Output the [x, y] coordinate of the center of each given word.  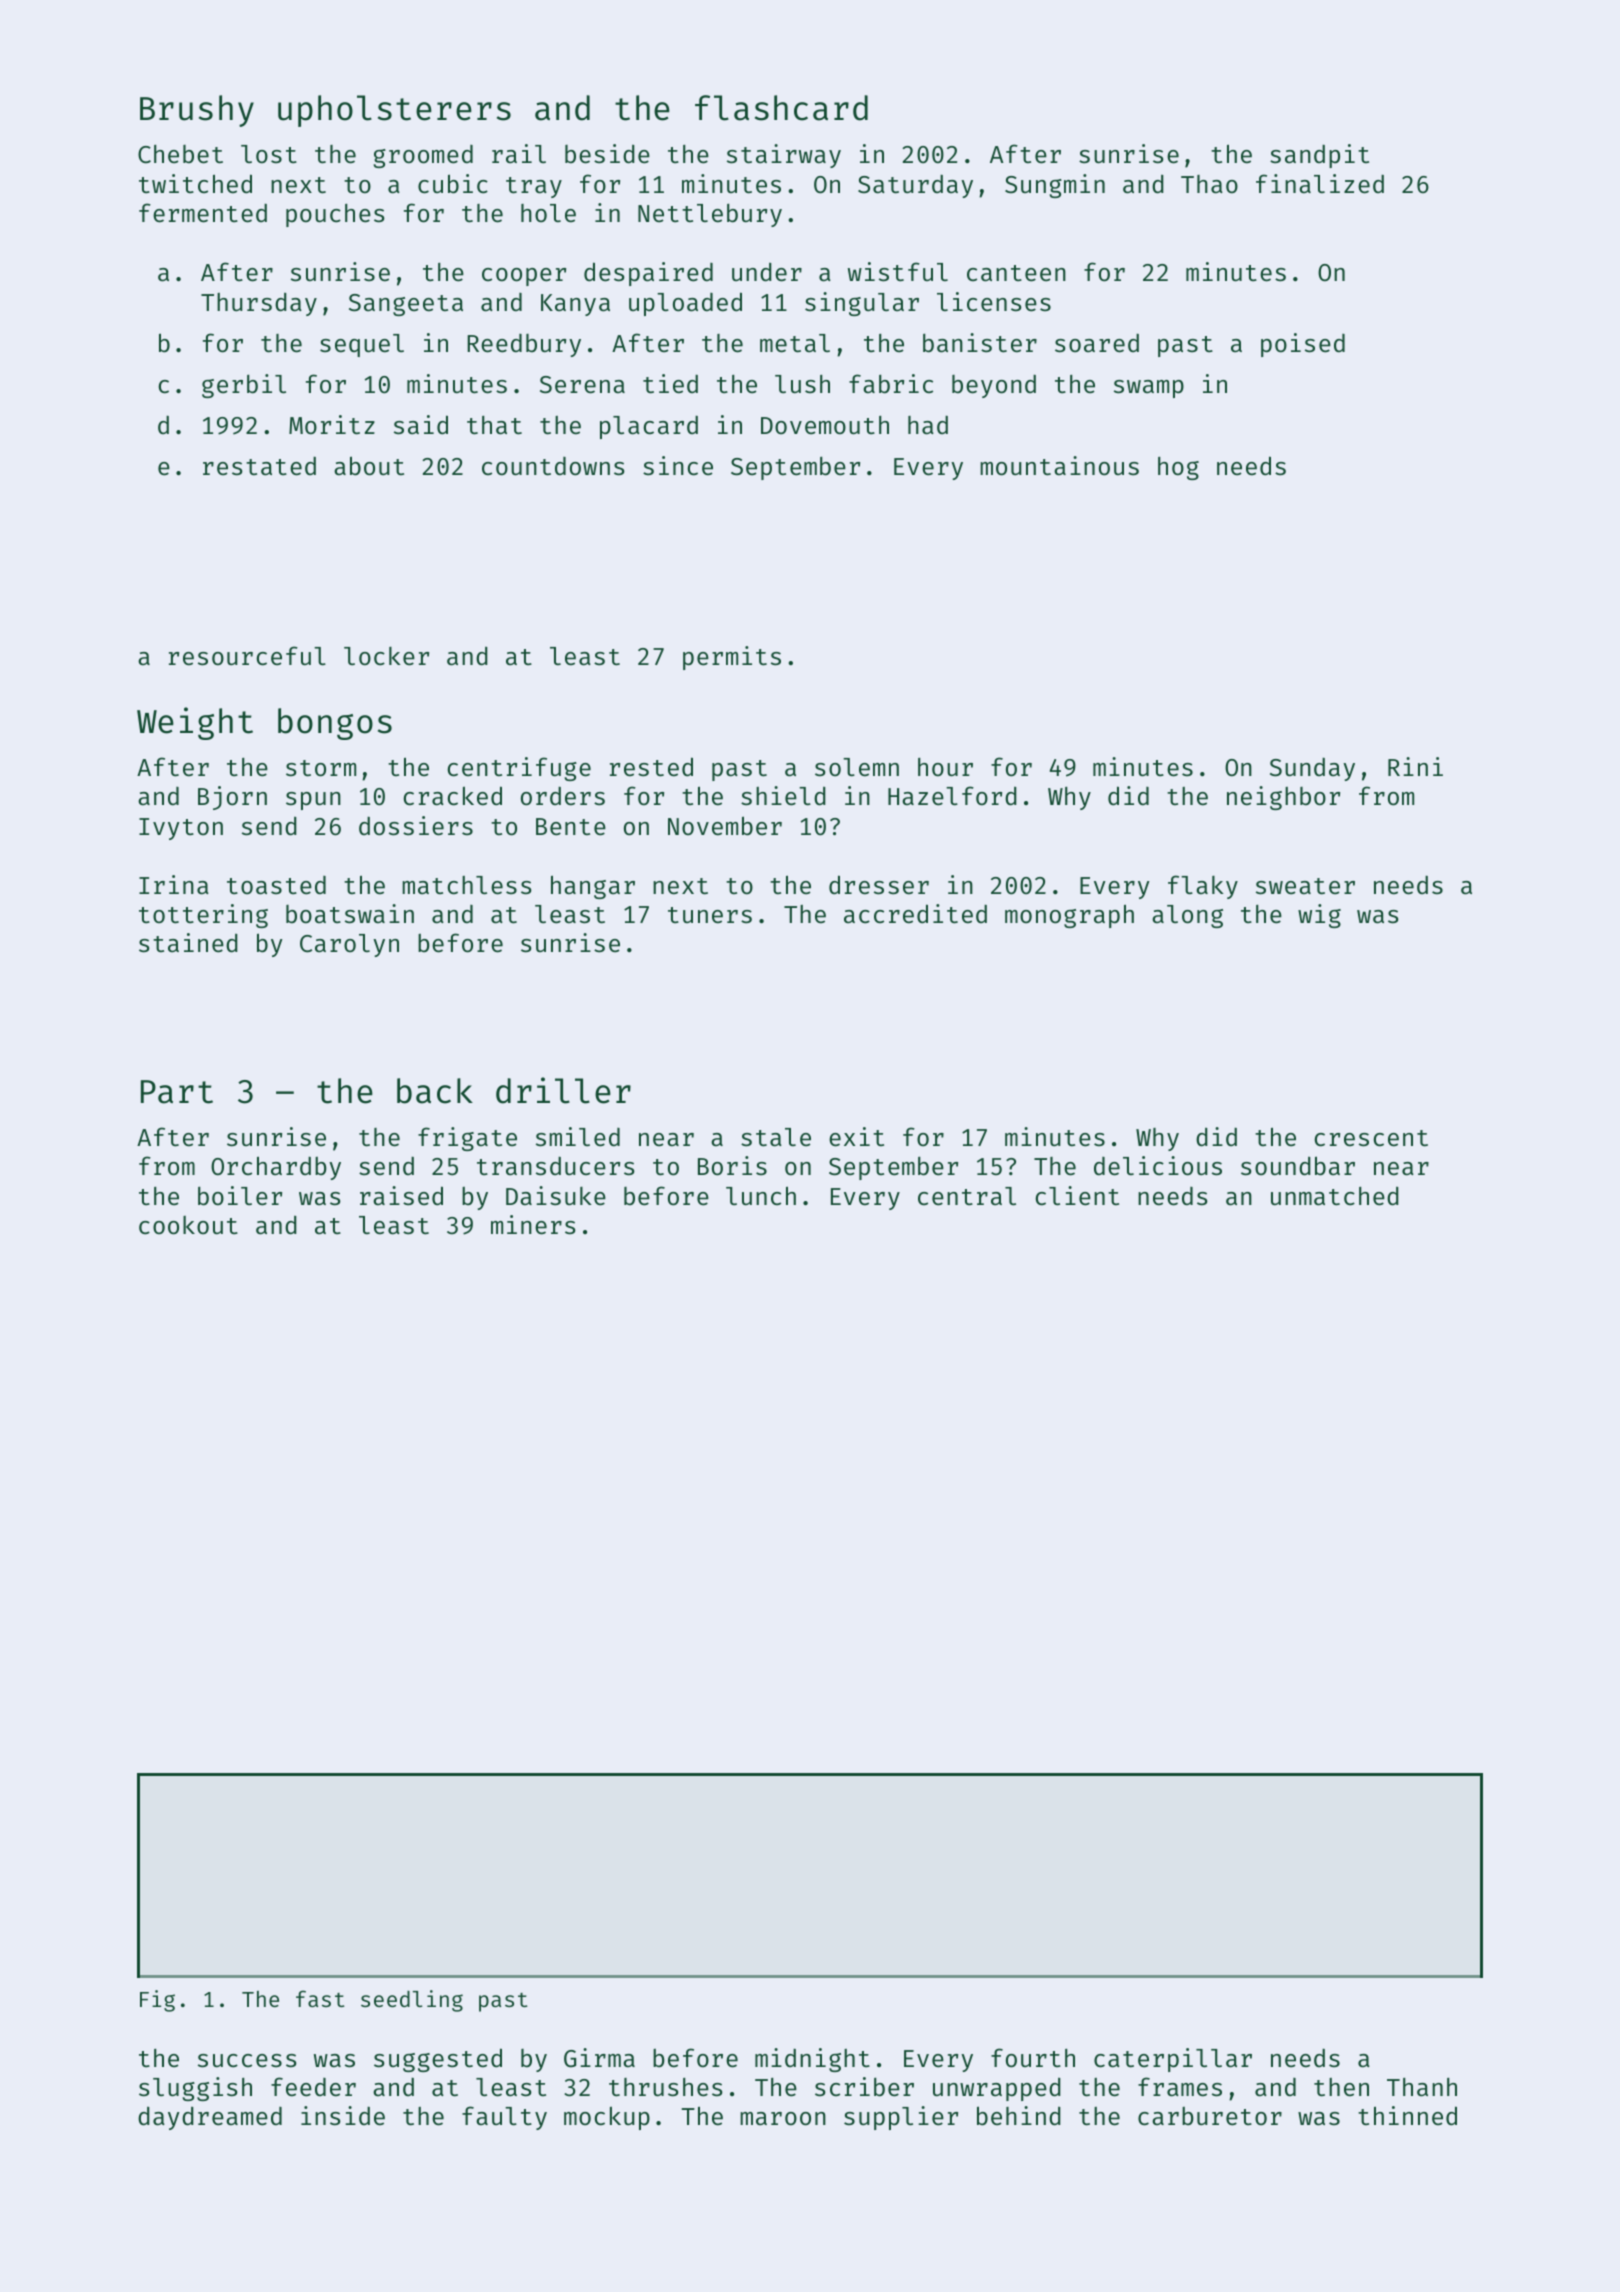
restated [259, 466]
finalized [1320, 184]
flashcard [781, 108]
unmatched [1335, 1196]
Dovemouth [825, 425]
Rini [1415, 766]
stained [188, 943]
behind [1019, 2116]
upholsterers [394, 111]
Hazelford [952, 796]
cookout [188, 1225]
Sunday [1312, 769]
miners [533, 1225]
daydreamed [210, 2118]
